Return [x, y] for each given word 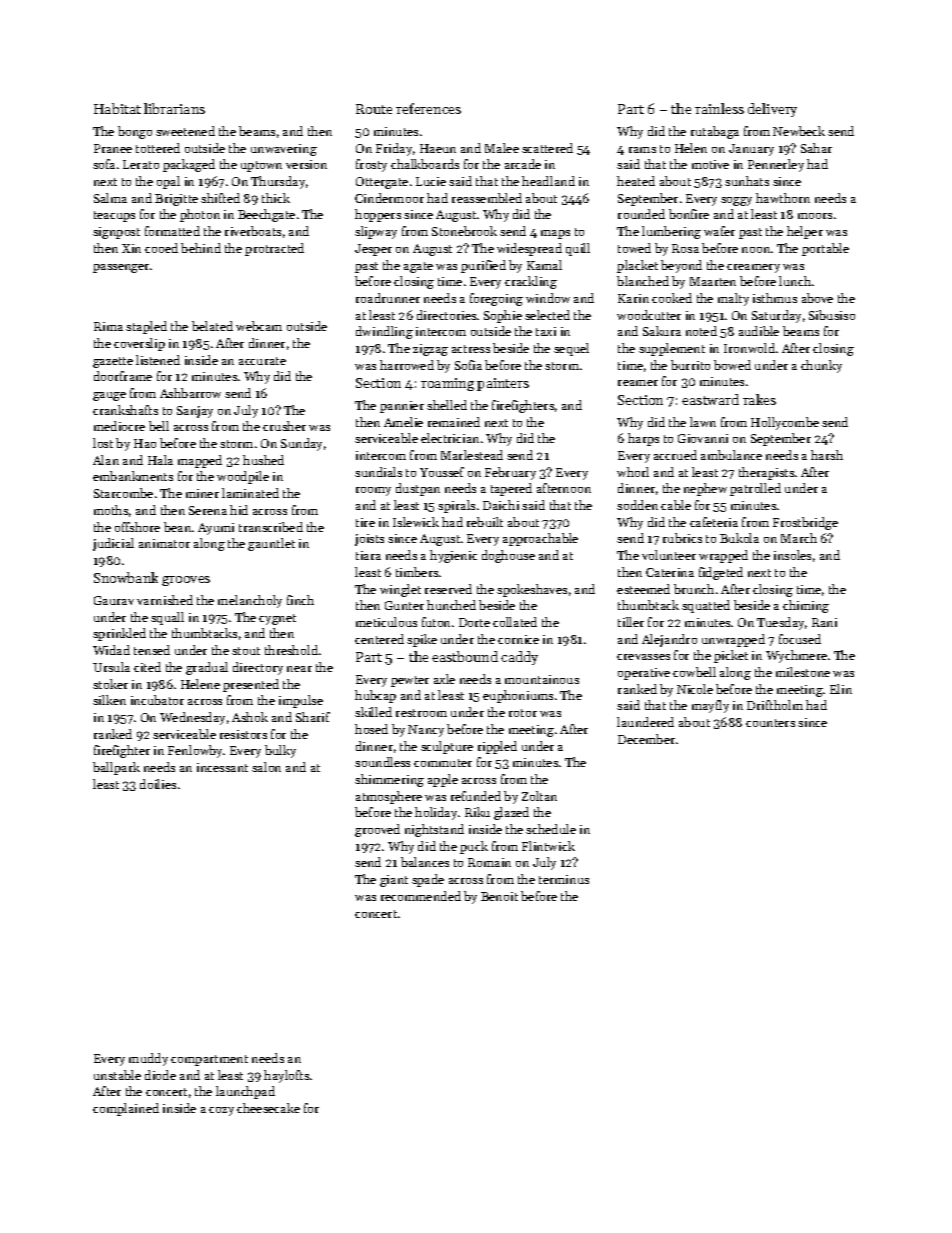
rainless [719, 108]
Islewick [416, 522]
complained [126, 1109]
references [428, 108]
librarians [174, 108]
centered [379, 639]
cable [676, 505]
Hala [160, 460]
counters [770, 723]
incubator [157, 700]
